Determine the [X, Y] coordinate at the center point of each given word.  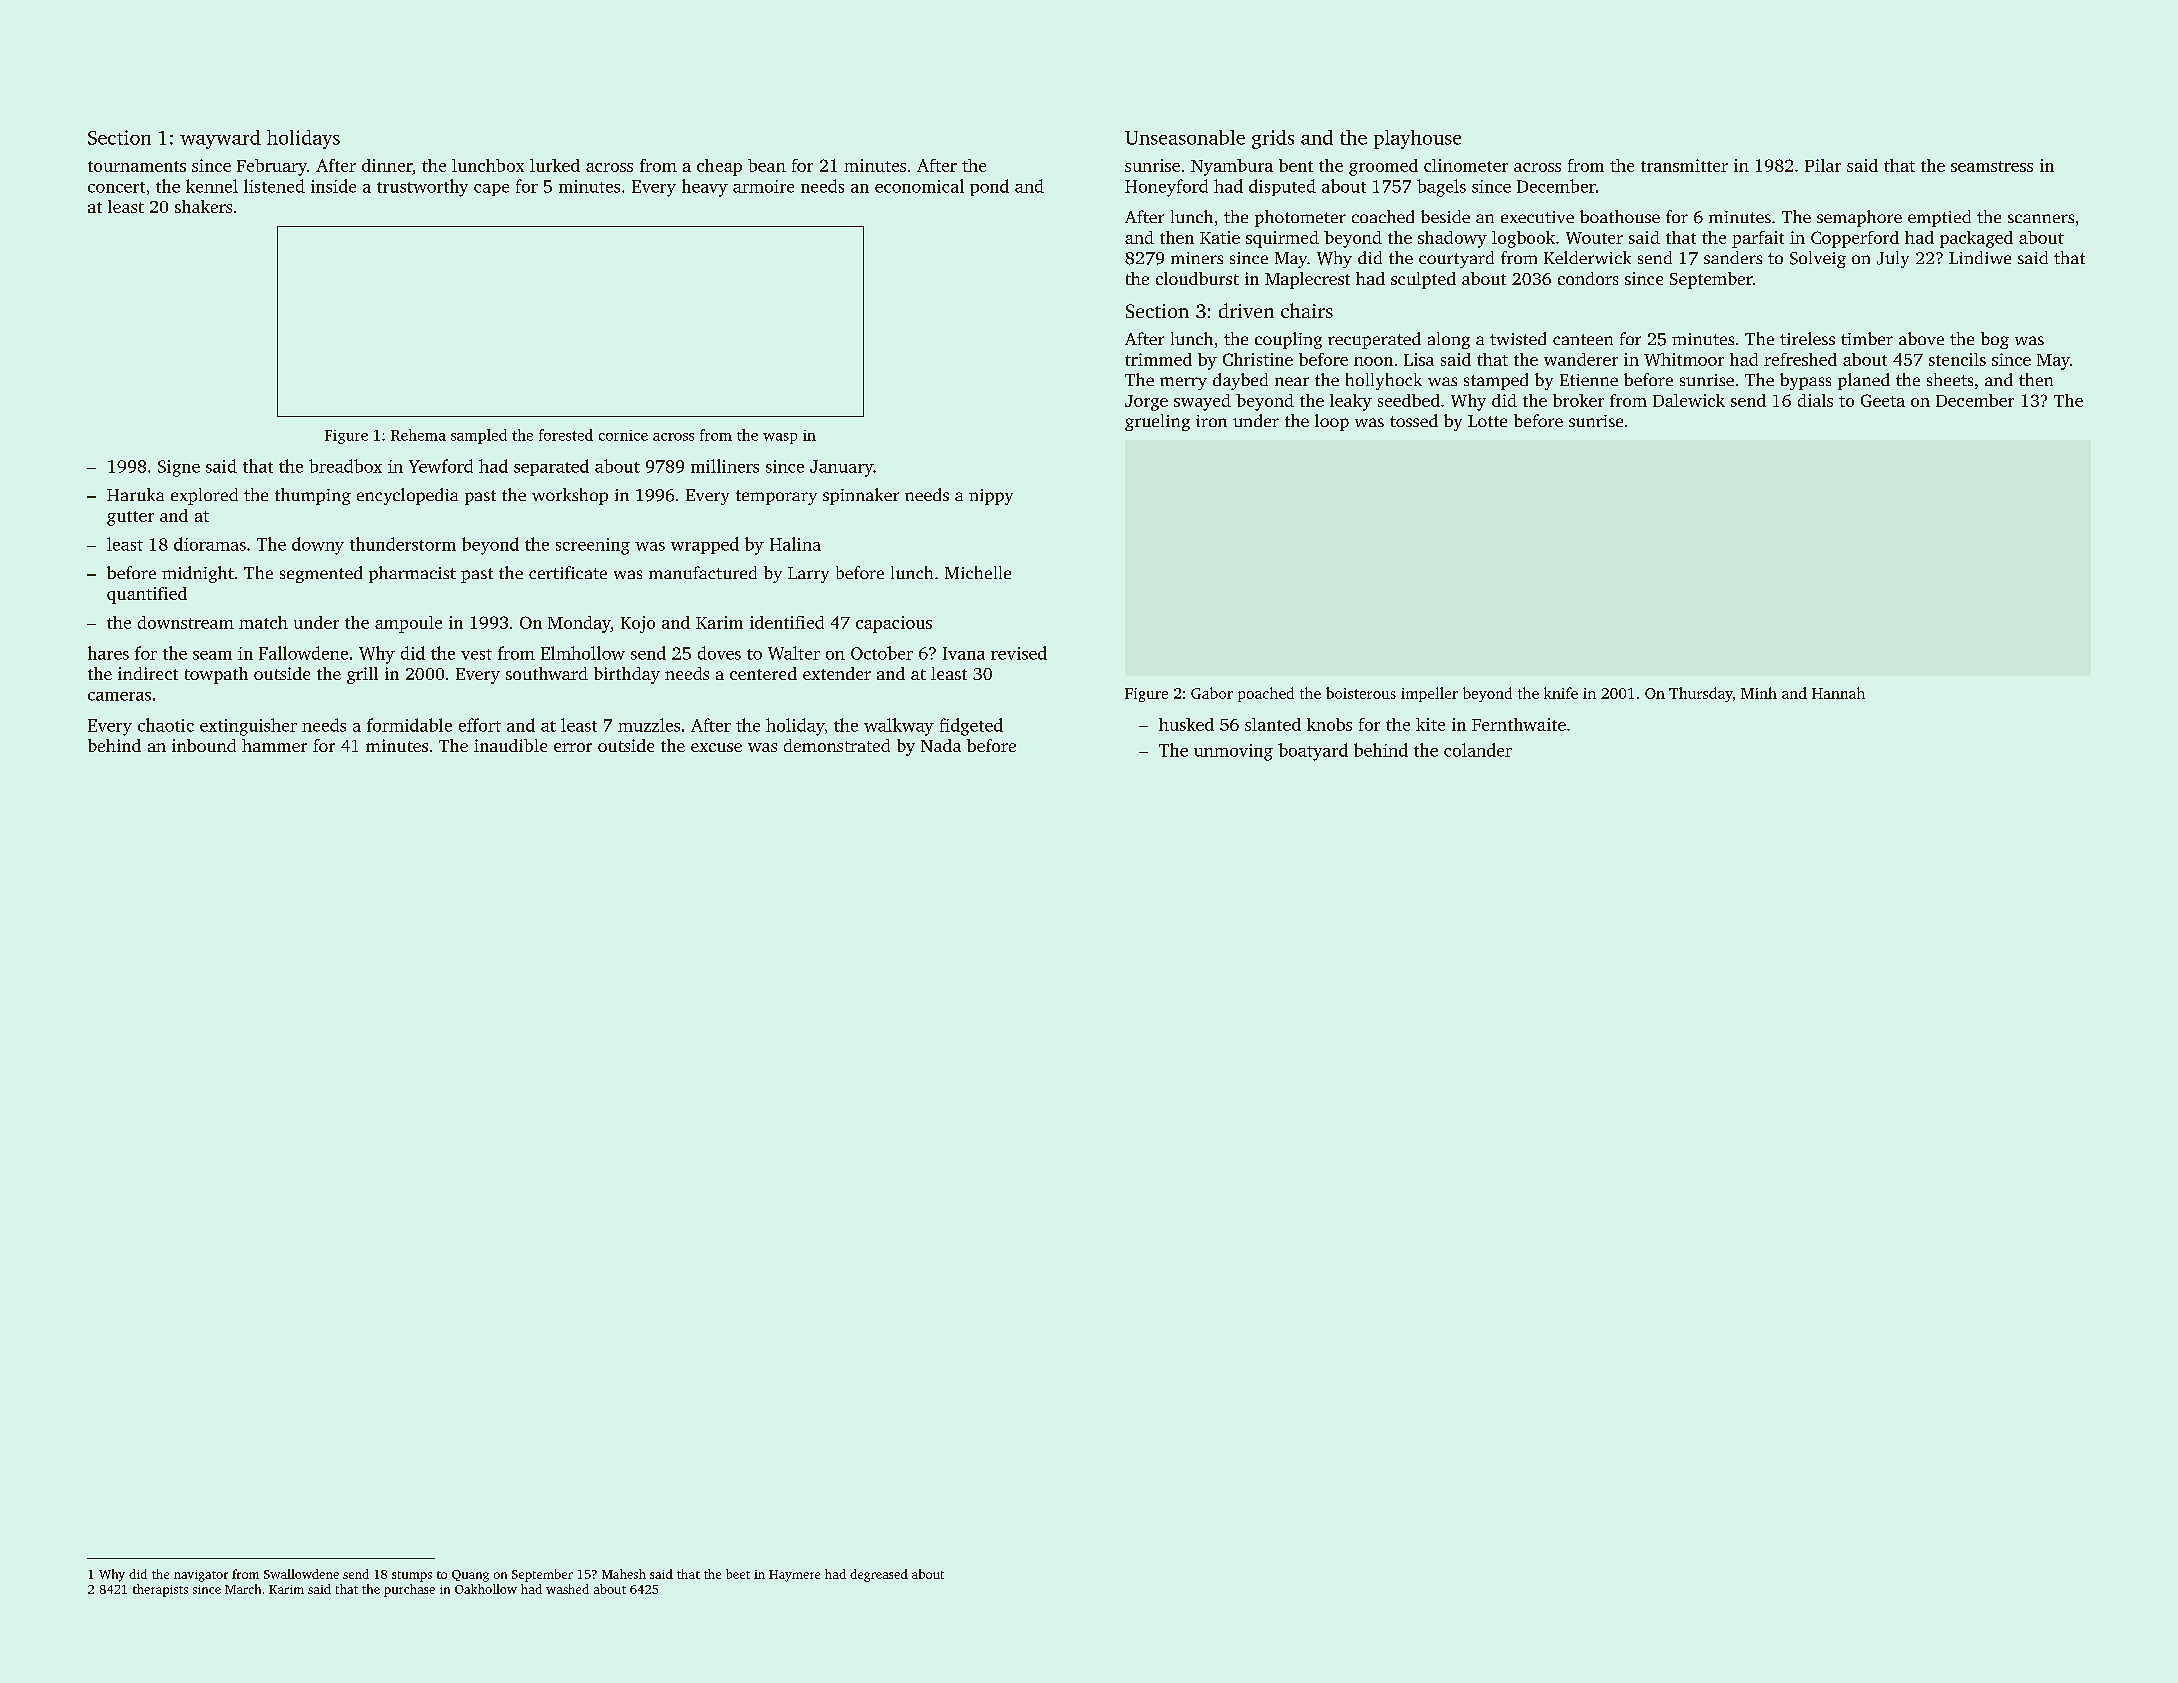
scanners [2041, 218]
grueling [1157, 422]
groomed [1383, 167]
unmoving [1233, 752]
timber [1867, 338]
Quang [470, 1576]
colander [1478, 750]
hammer [274, 745]
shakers [203, 206]
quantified [147, 595]
